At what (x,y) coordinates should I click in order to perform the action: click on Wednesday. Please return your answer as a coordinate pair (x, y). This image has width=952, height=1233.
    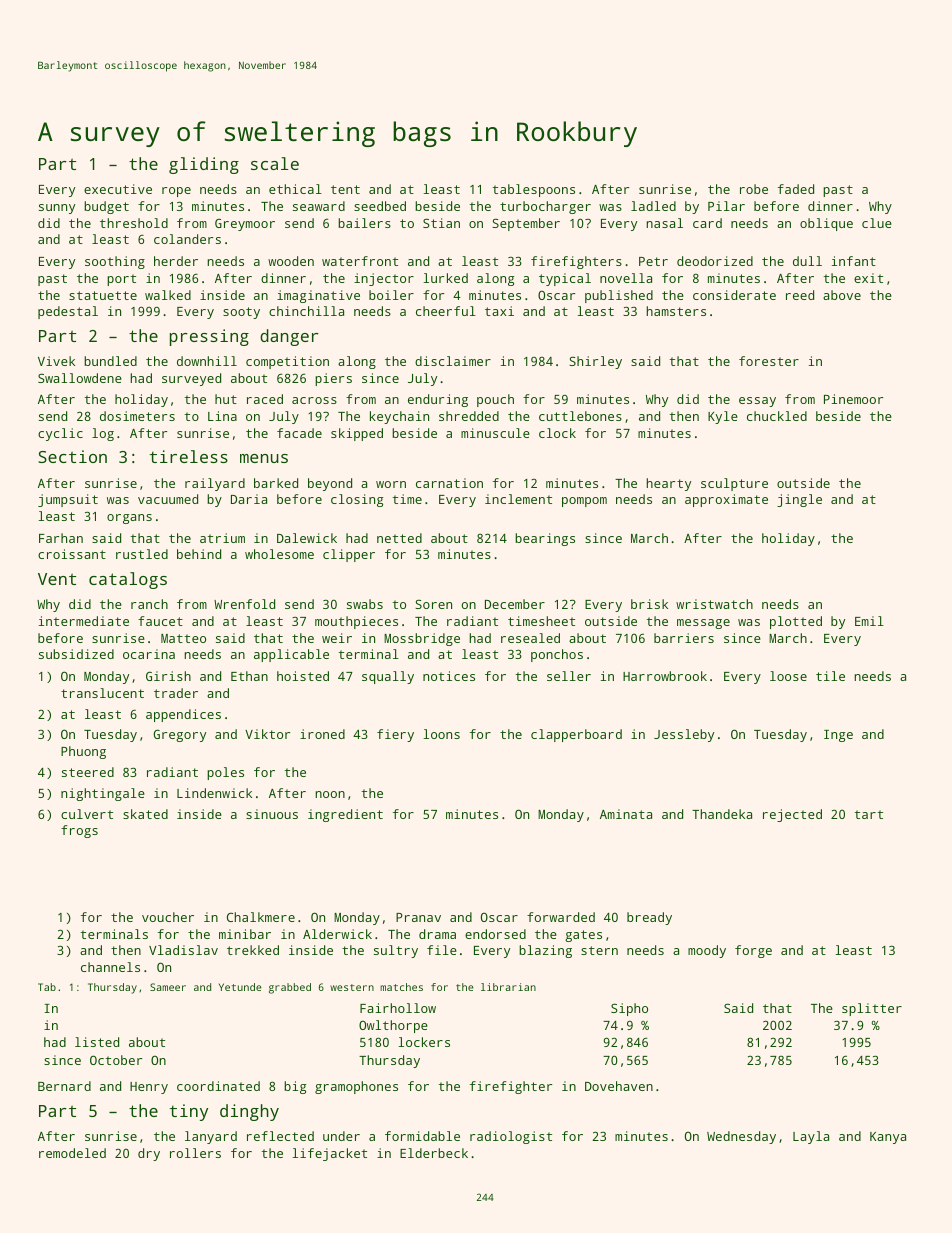
    Looking at the image, I should click on (741, 1137).
